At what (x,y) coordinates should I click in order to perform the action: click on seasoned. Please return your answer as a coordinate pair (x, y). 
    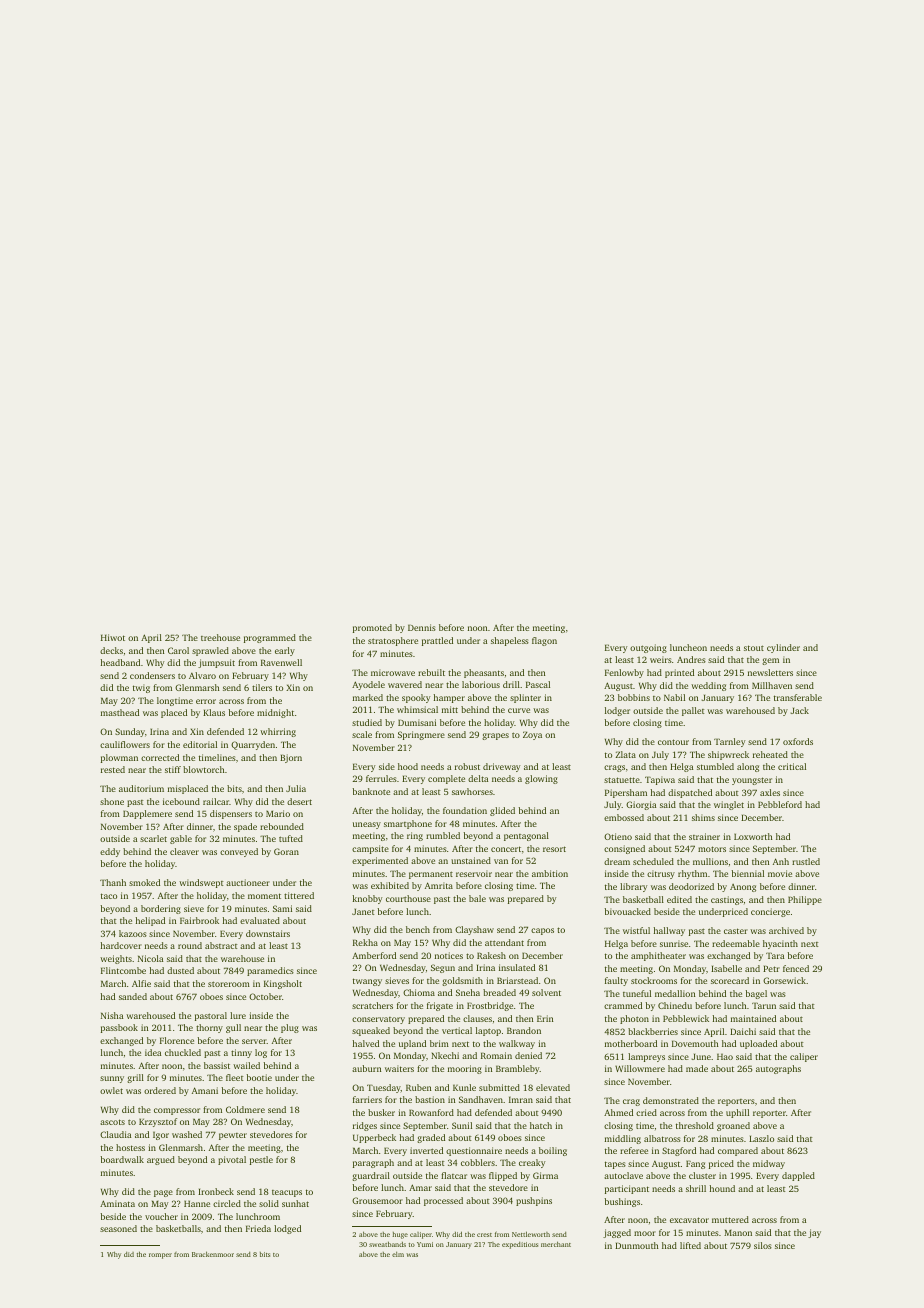
    Looking at the image, I should click on (118, 1228).
